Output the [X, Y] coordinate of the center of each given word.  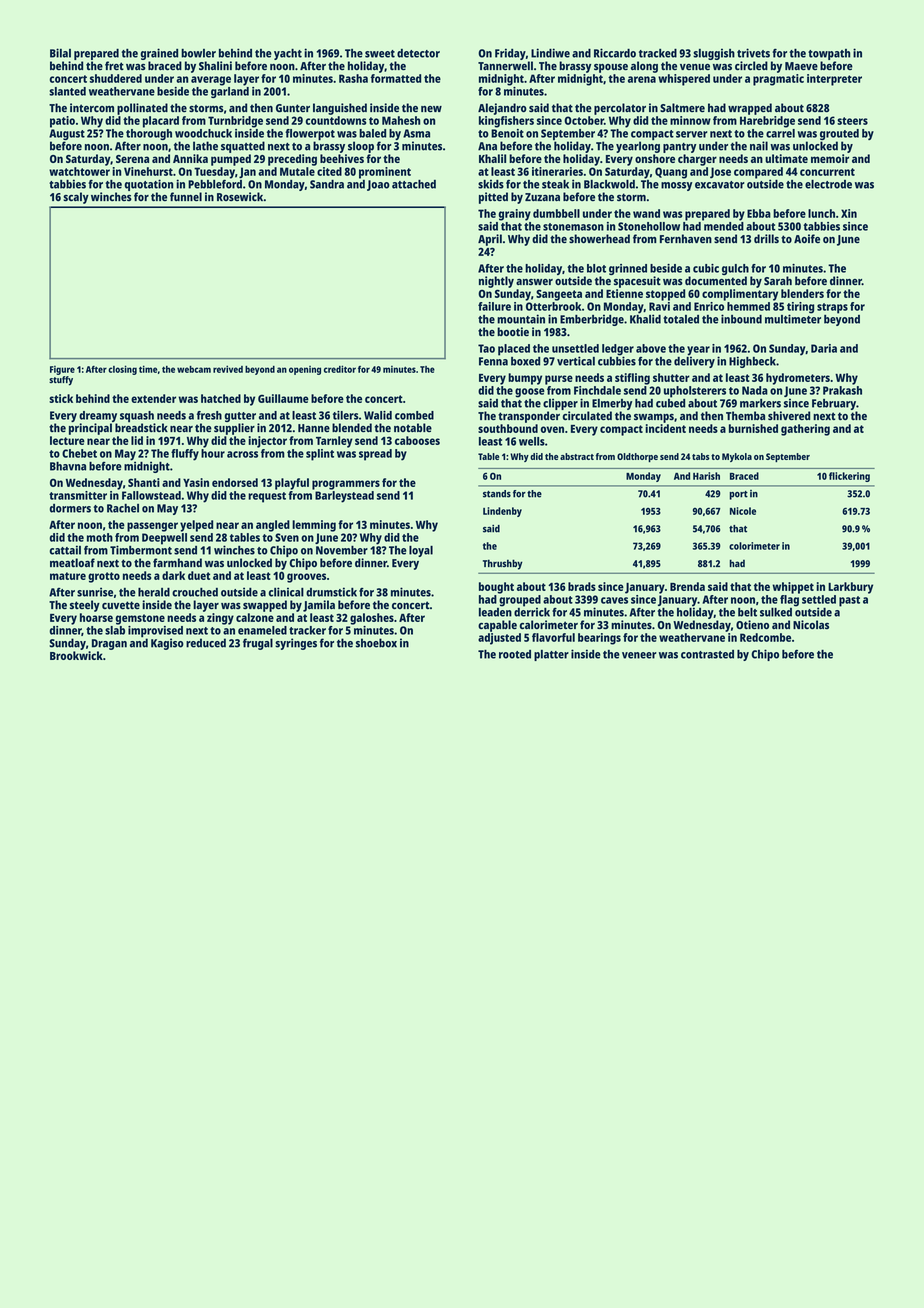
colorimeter [754, 546]
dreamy [98, 416]
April [490, 240]
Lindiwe [550, 53]
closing [122, 370]
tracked [658, 53]
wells [532, 441]
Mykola [737, 457]
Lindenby [502, 512]
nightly [496, 282]
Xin [849, 213]
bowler [198, 53]
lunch [821, 213]
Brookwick [76, 655]
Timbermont [141, 550]
